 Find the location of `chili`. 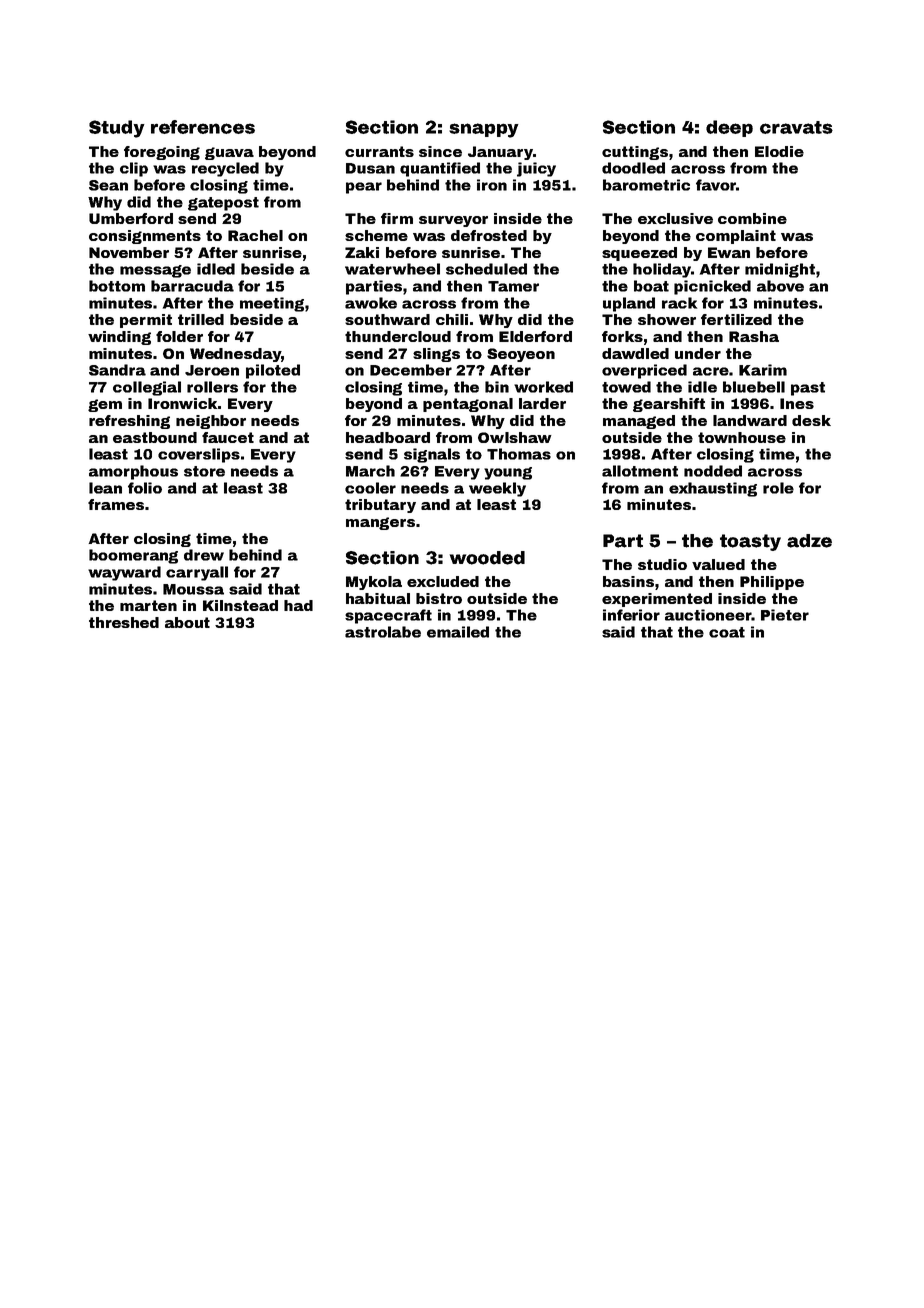

chili is located at coordinates (452, 319).
